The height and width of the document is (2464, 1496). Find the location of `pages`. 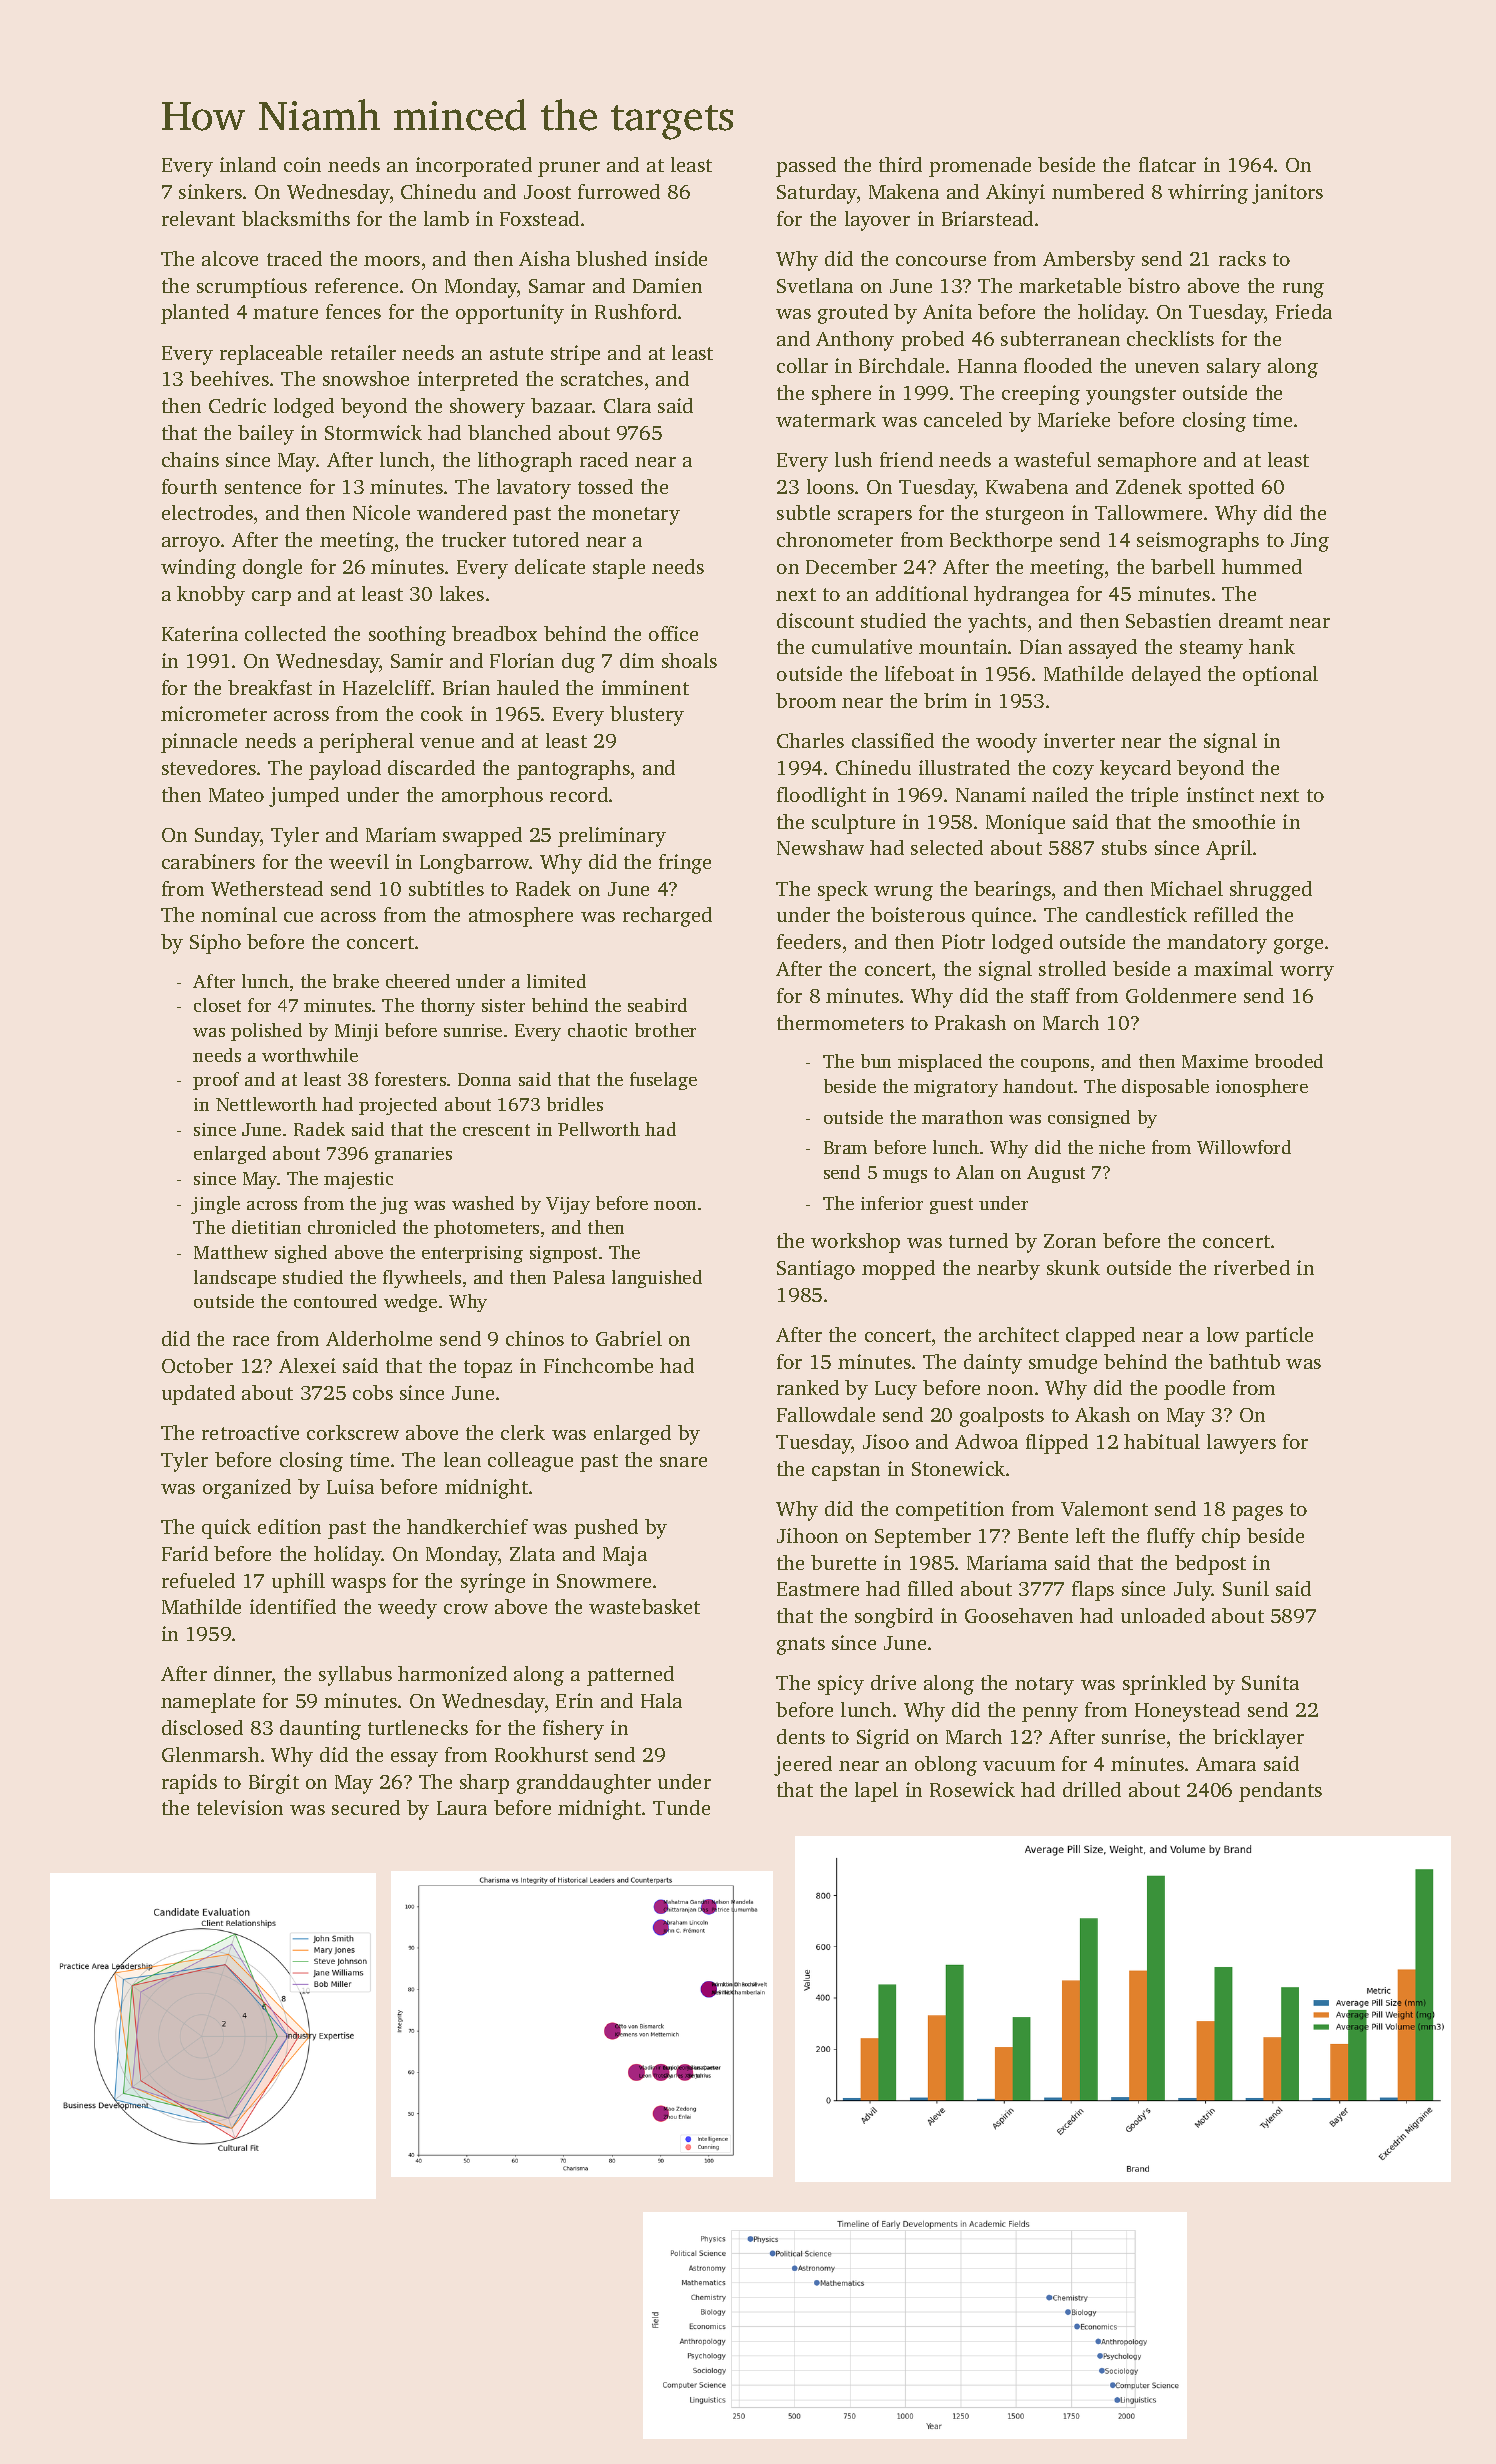

pages is located at coordinates (1257, 1513).
